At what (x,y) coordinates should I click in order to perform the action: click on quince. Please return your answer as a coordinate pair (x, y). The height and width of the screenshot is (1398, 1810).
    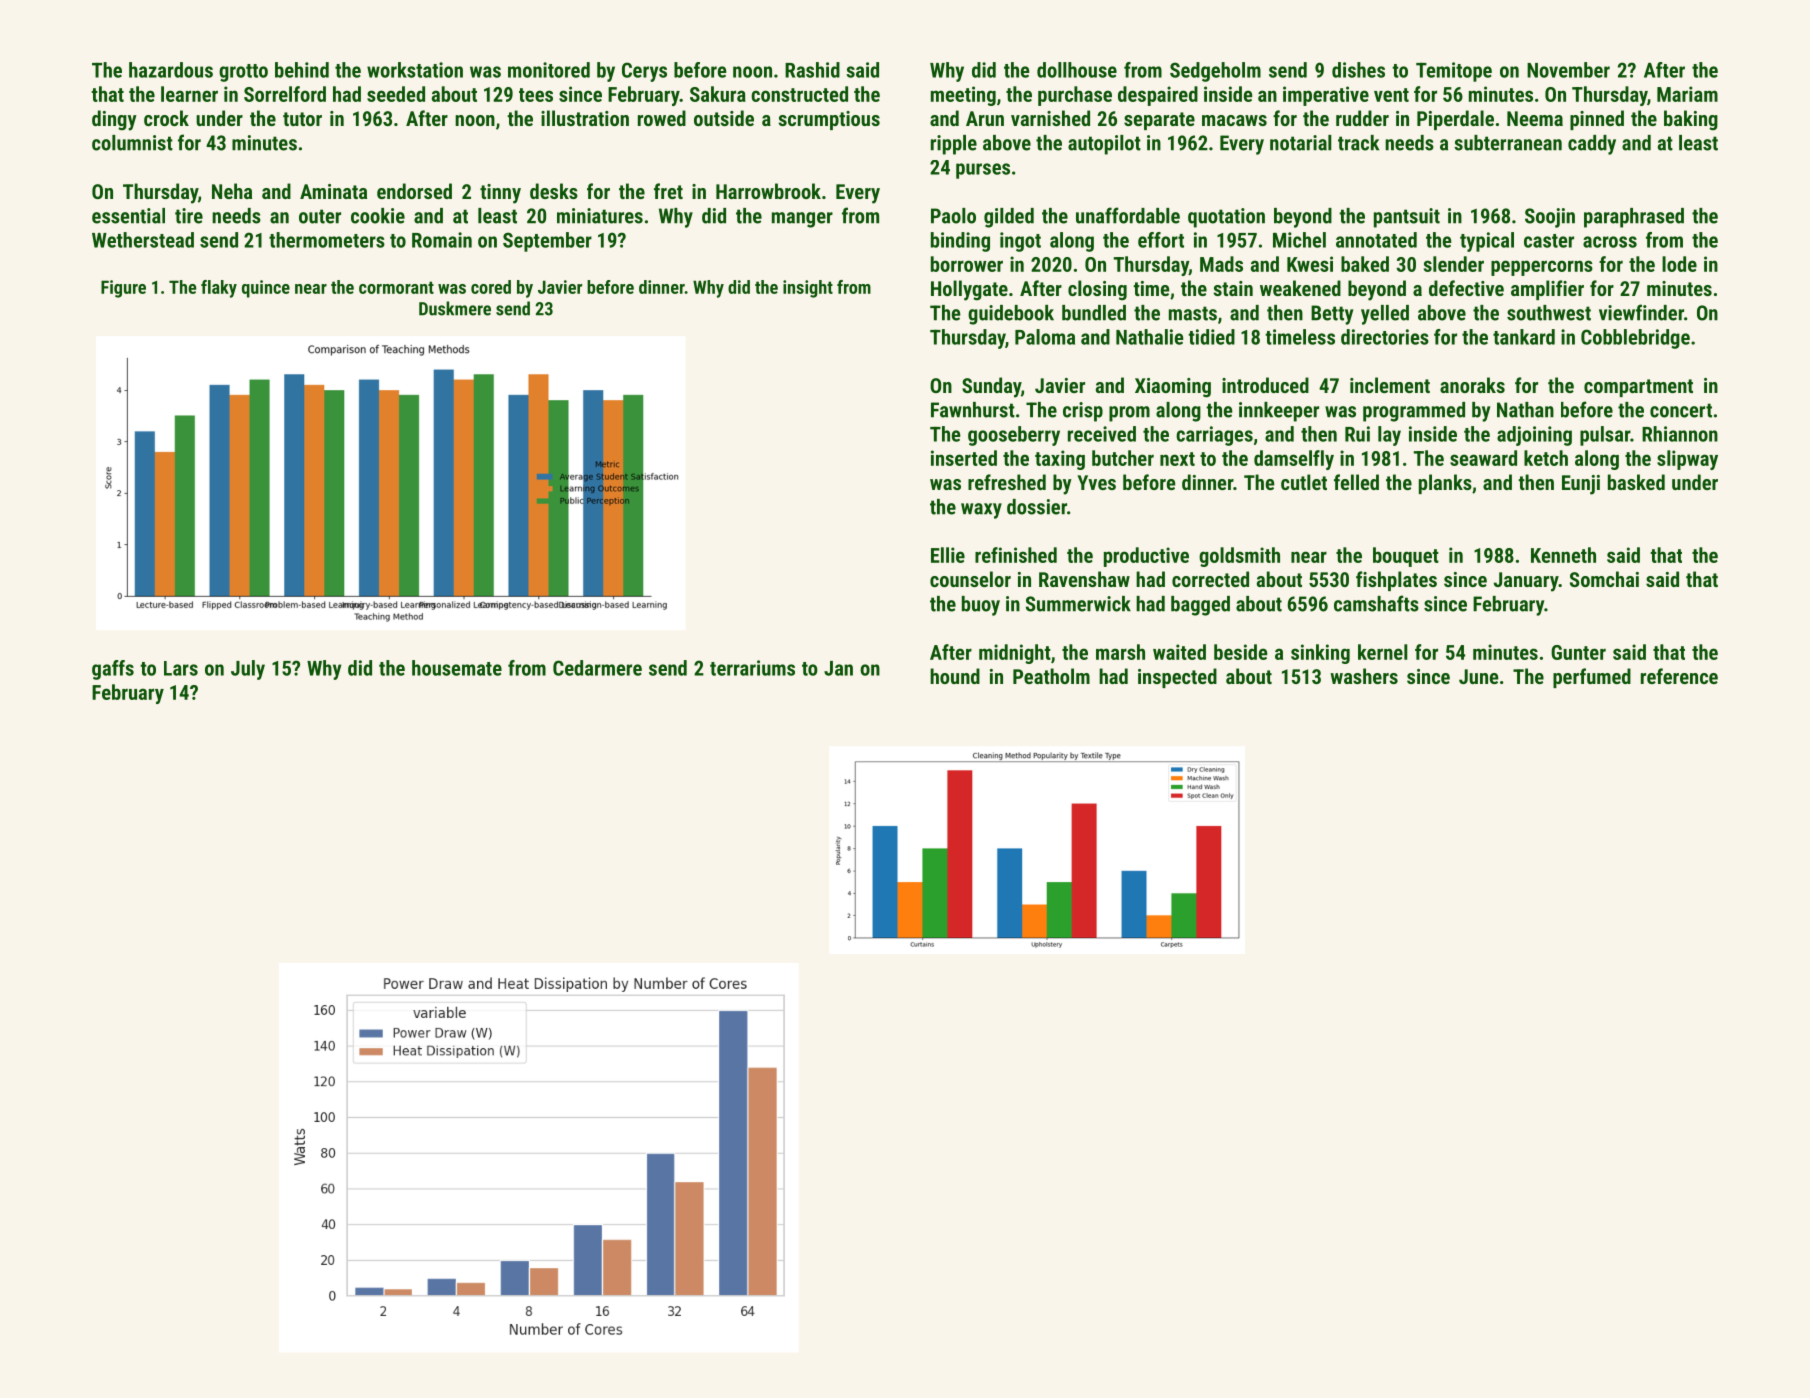
    Looking at the image, I should click on (266, 289).
